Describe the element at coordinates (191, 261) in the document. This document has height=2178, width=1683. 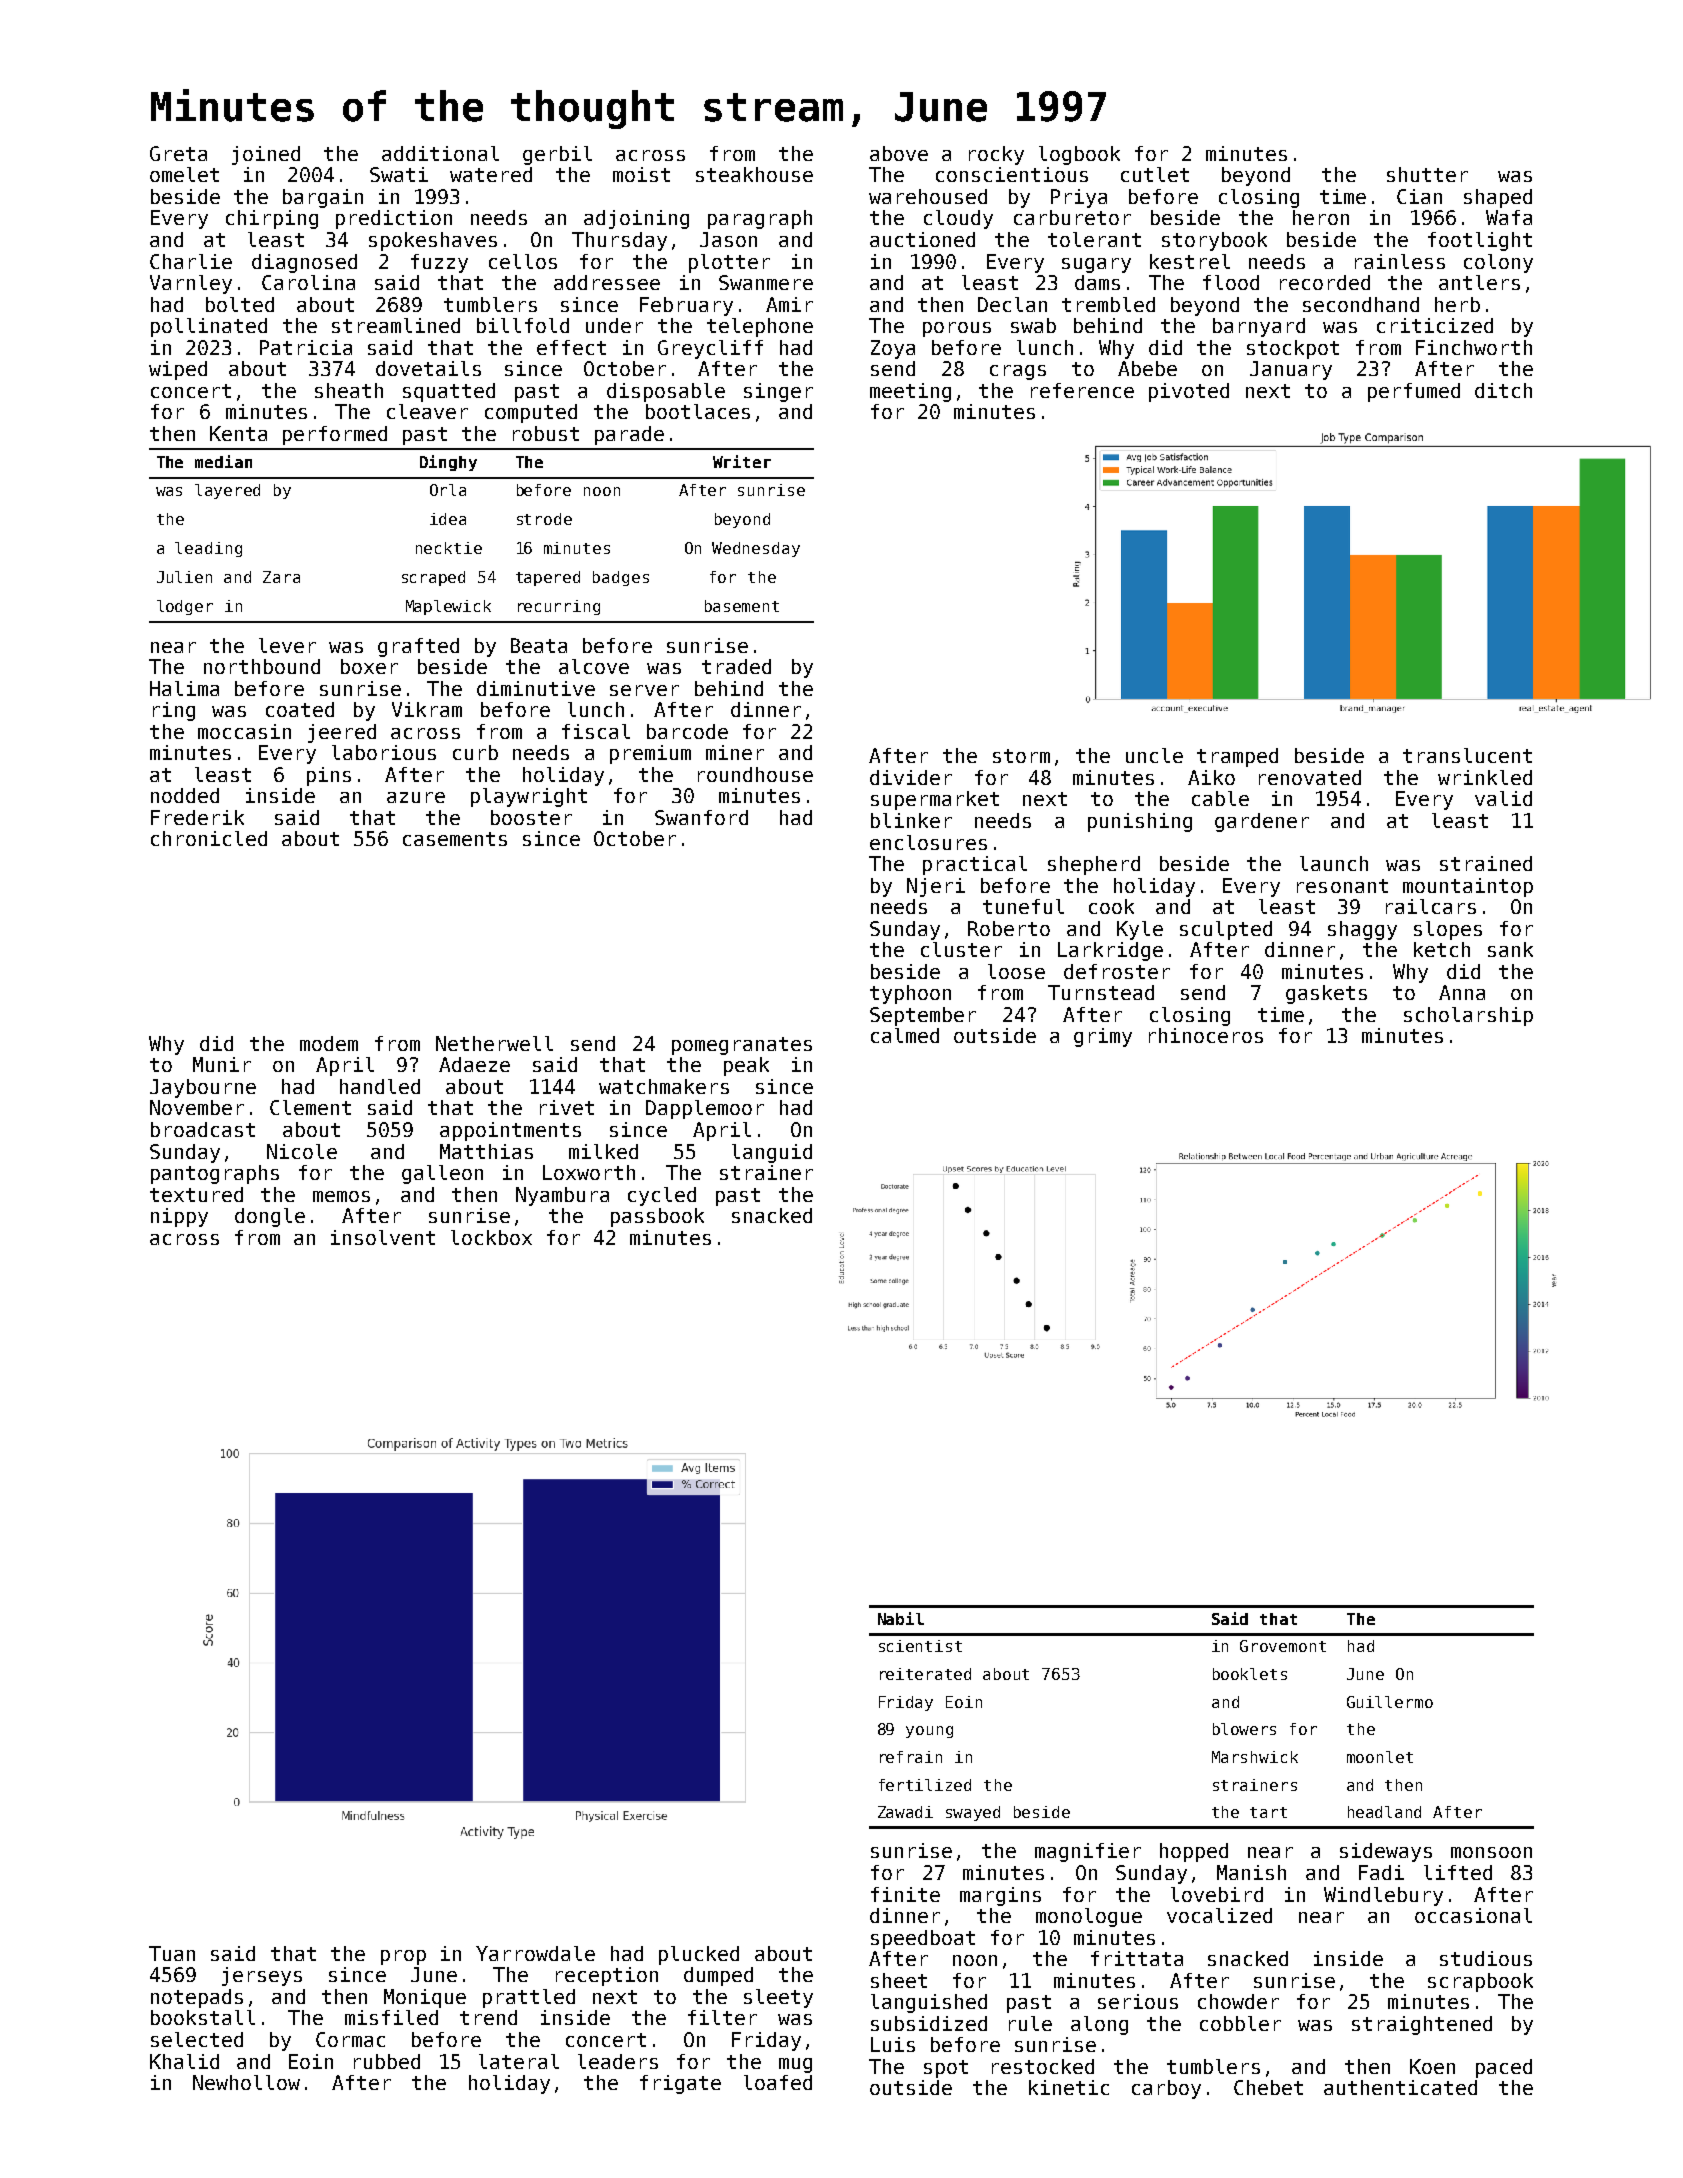
I see `Charlie` at that location.
